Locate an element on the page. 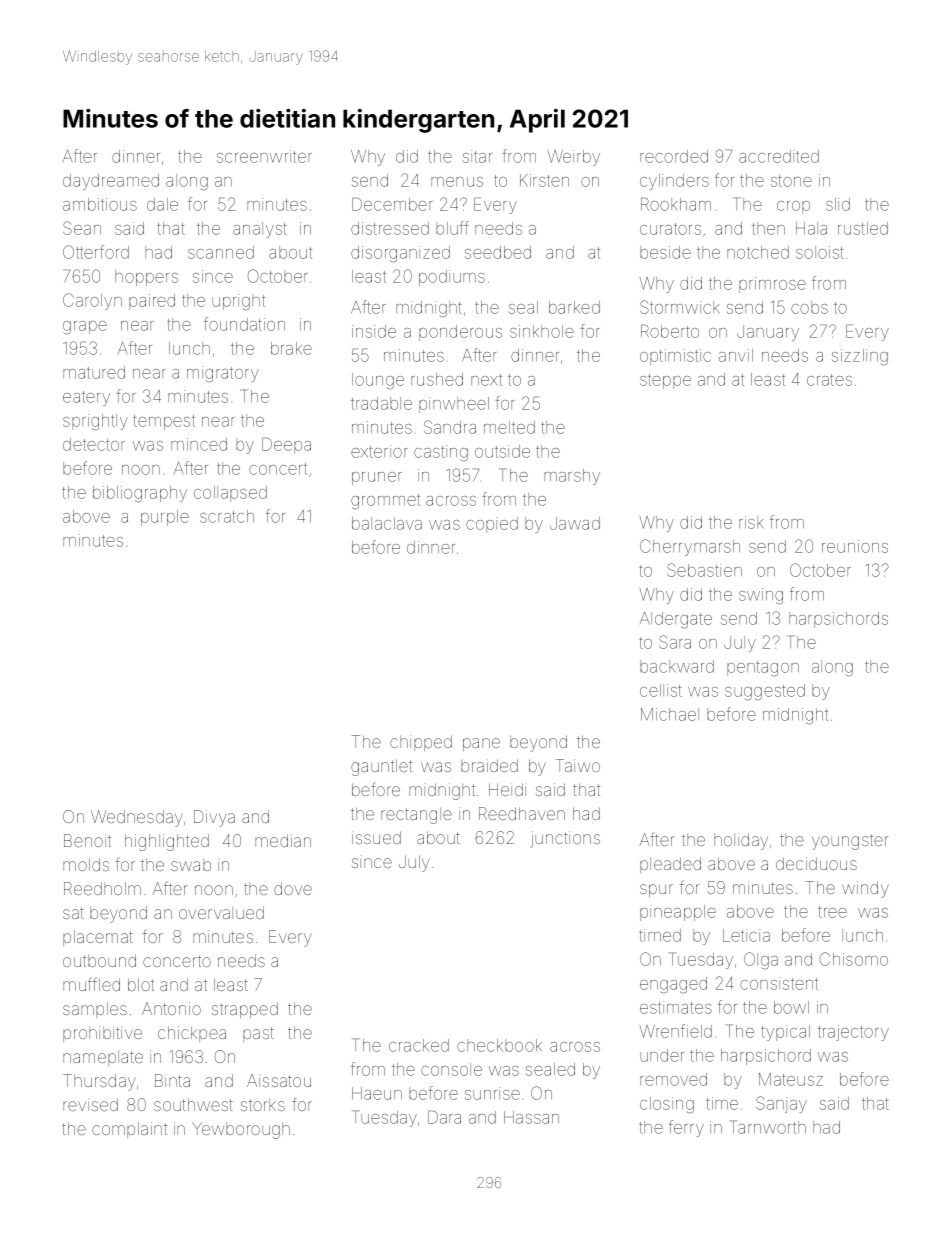  Benoit is located at coordinates (87, 840).
